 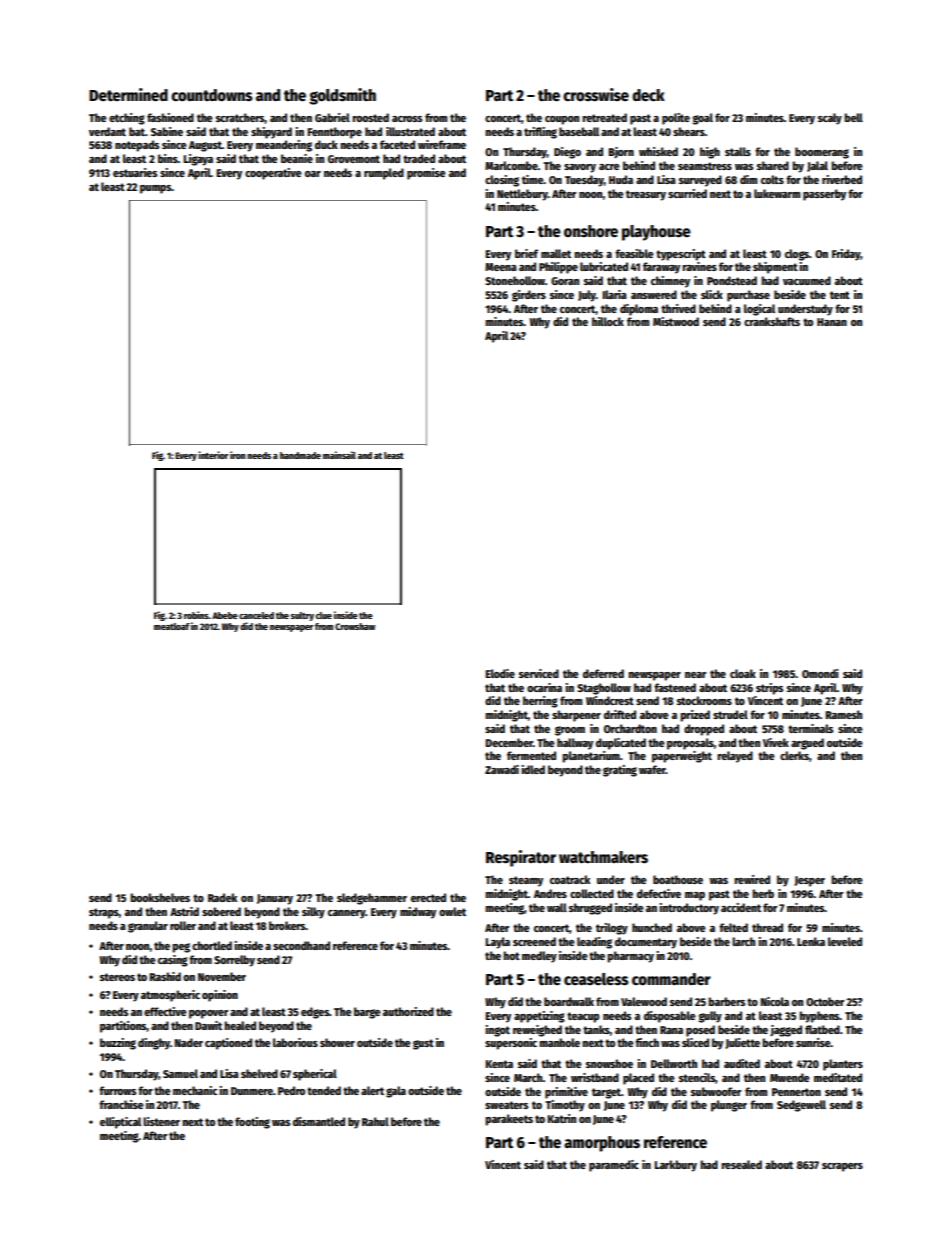 What do you see at coordinates (526, 881) in the screenshot?
I see `steamy` at bounding box center [526, 881].
